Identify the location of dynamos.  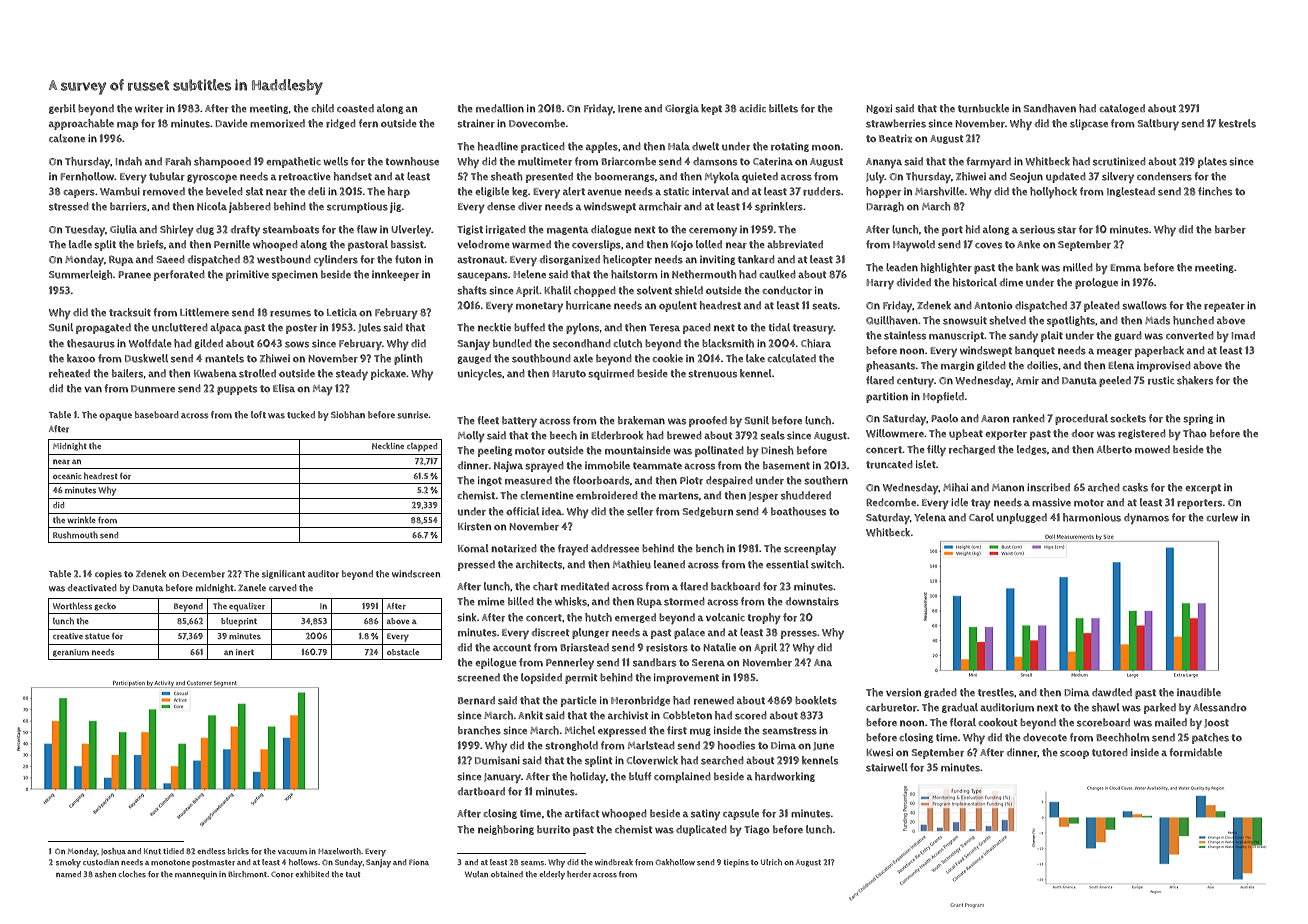
(1146, 518).
